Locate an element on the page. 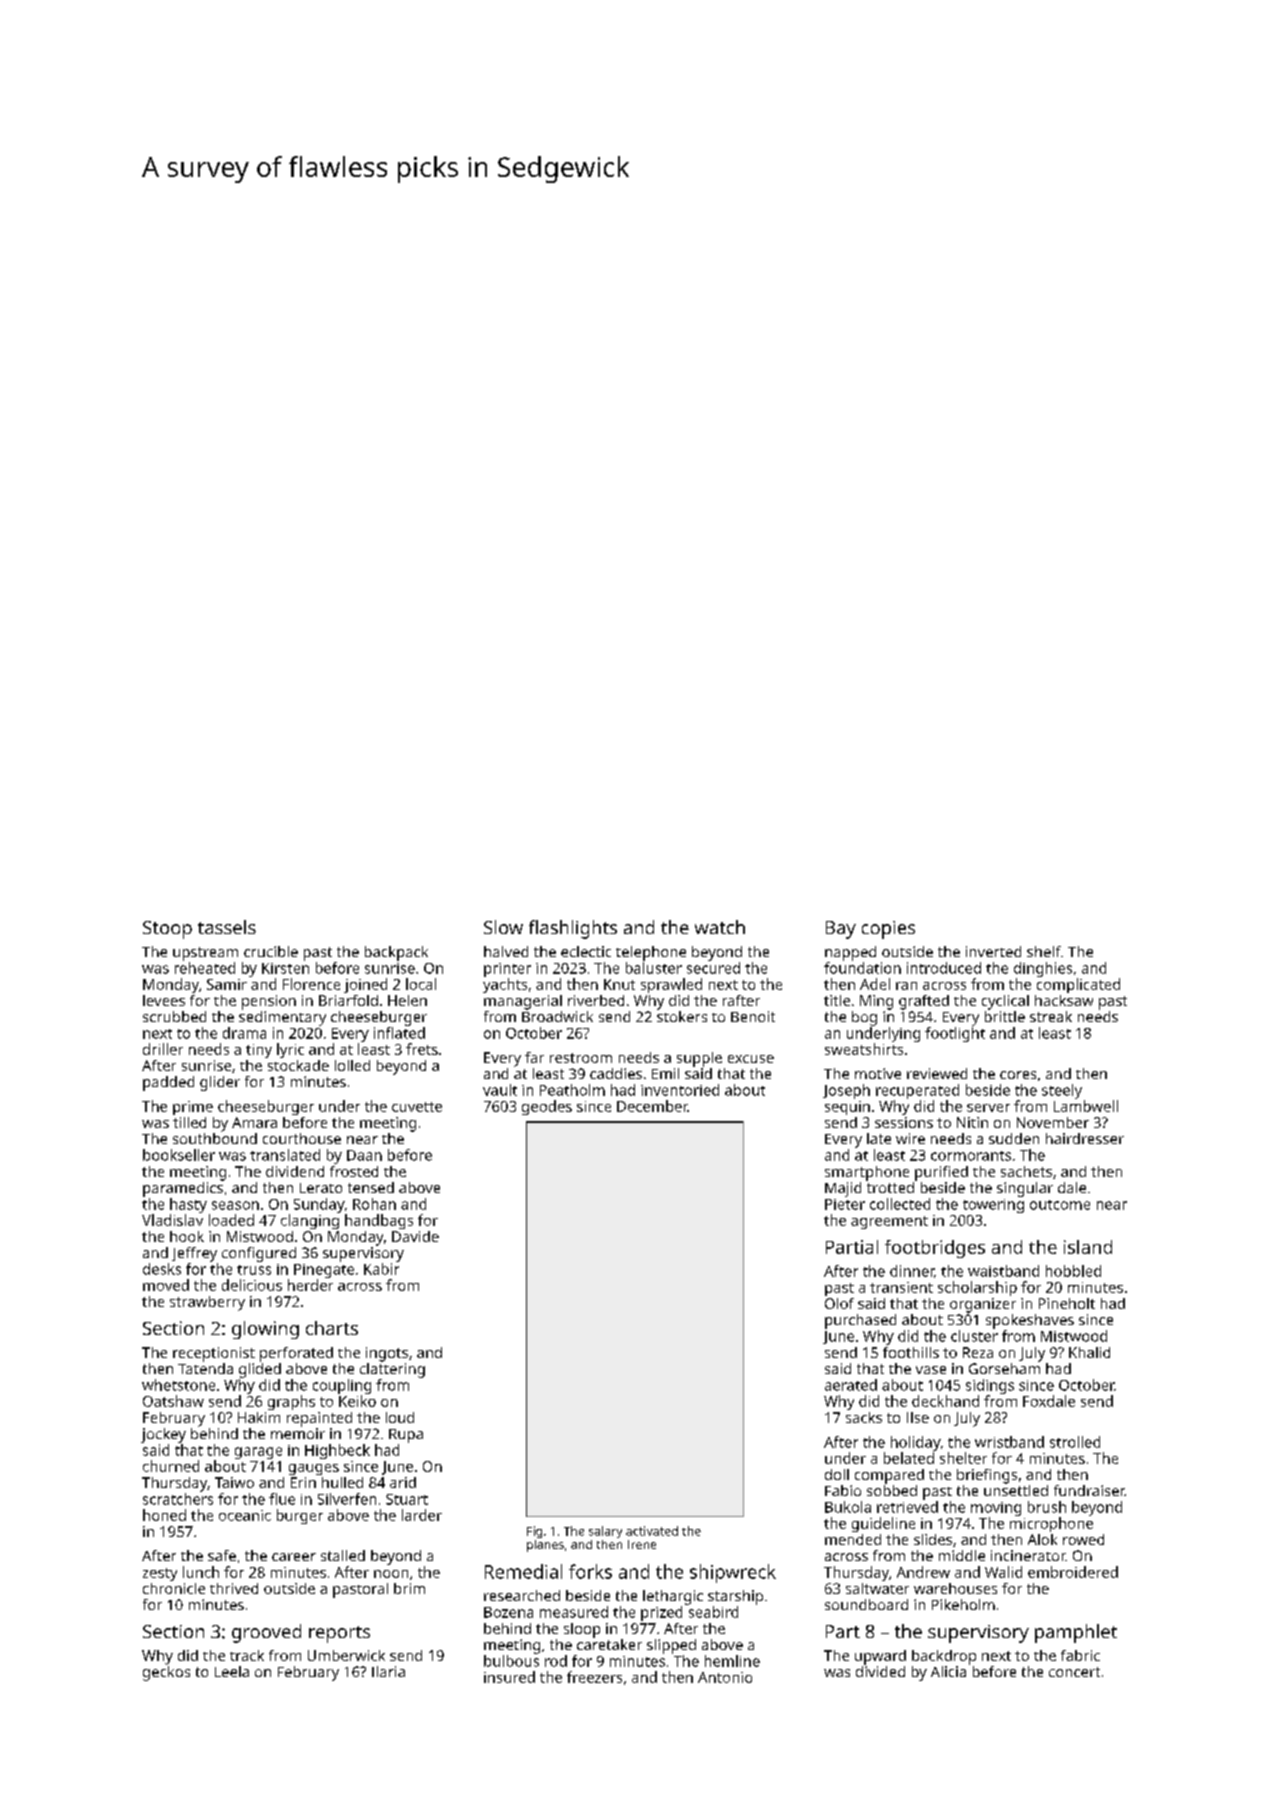  slides is located at coordinates (933, 1539).
